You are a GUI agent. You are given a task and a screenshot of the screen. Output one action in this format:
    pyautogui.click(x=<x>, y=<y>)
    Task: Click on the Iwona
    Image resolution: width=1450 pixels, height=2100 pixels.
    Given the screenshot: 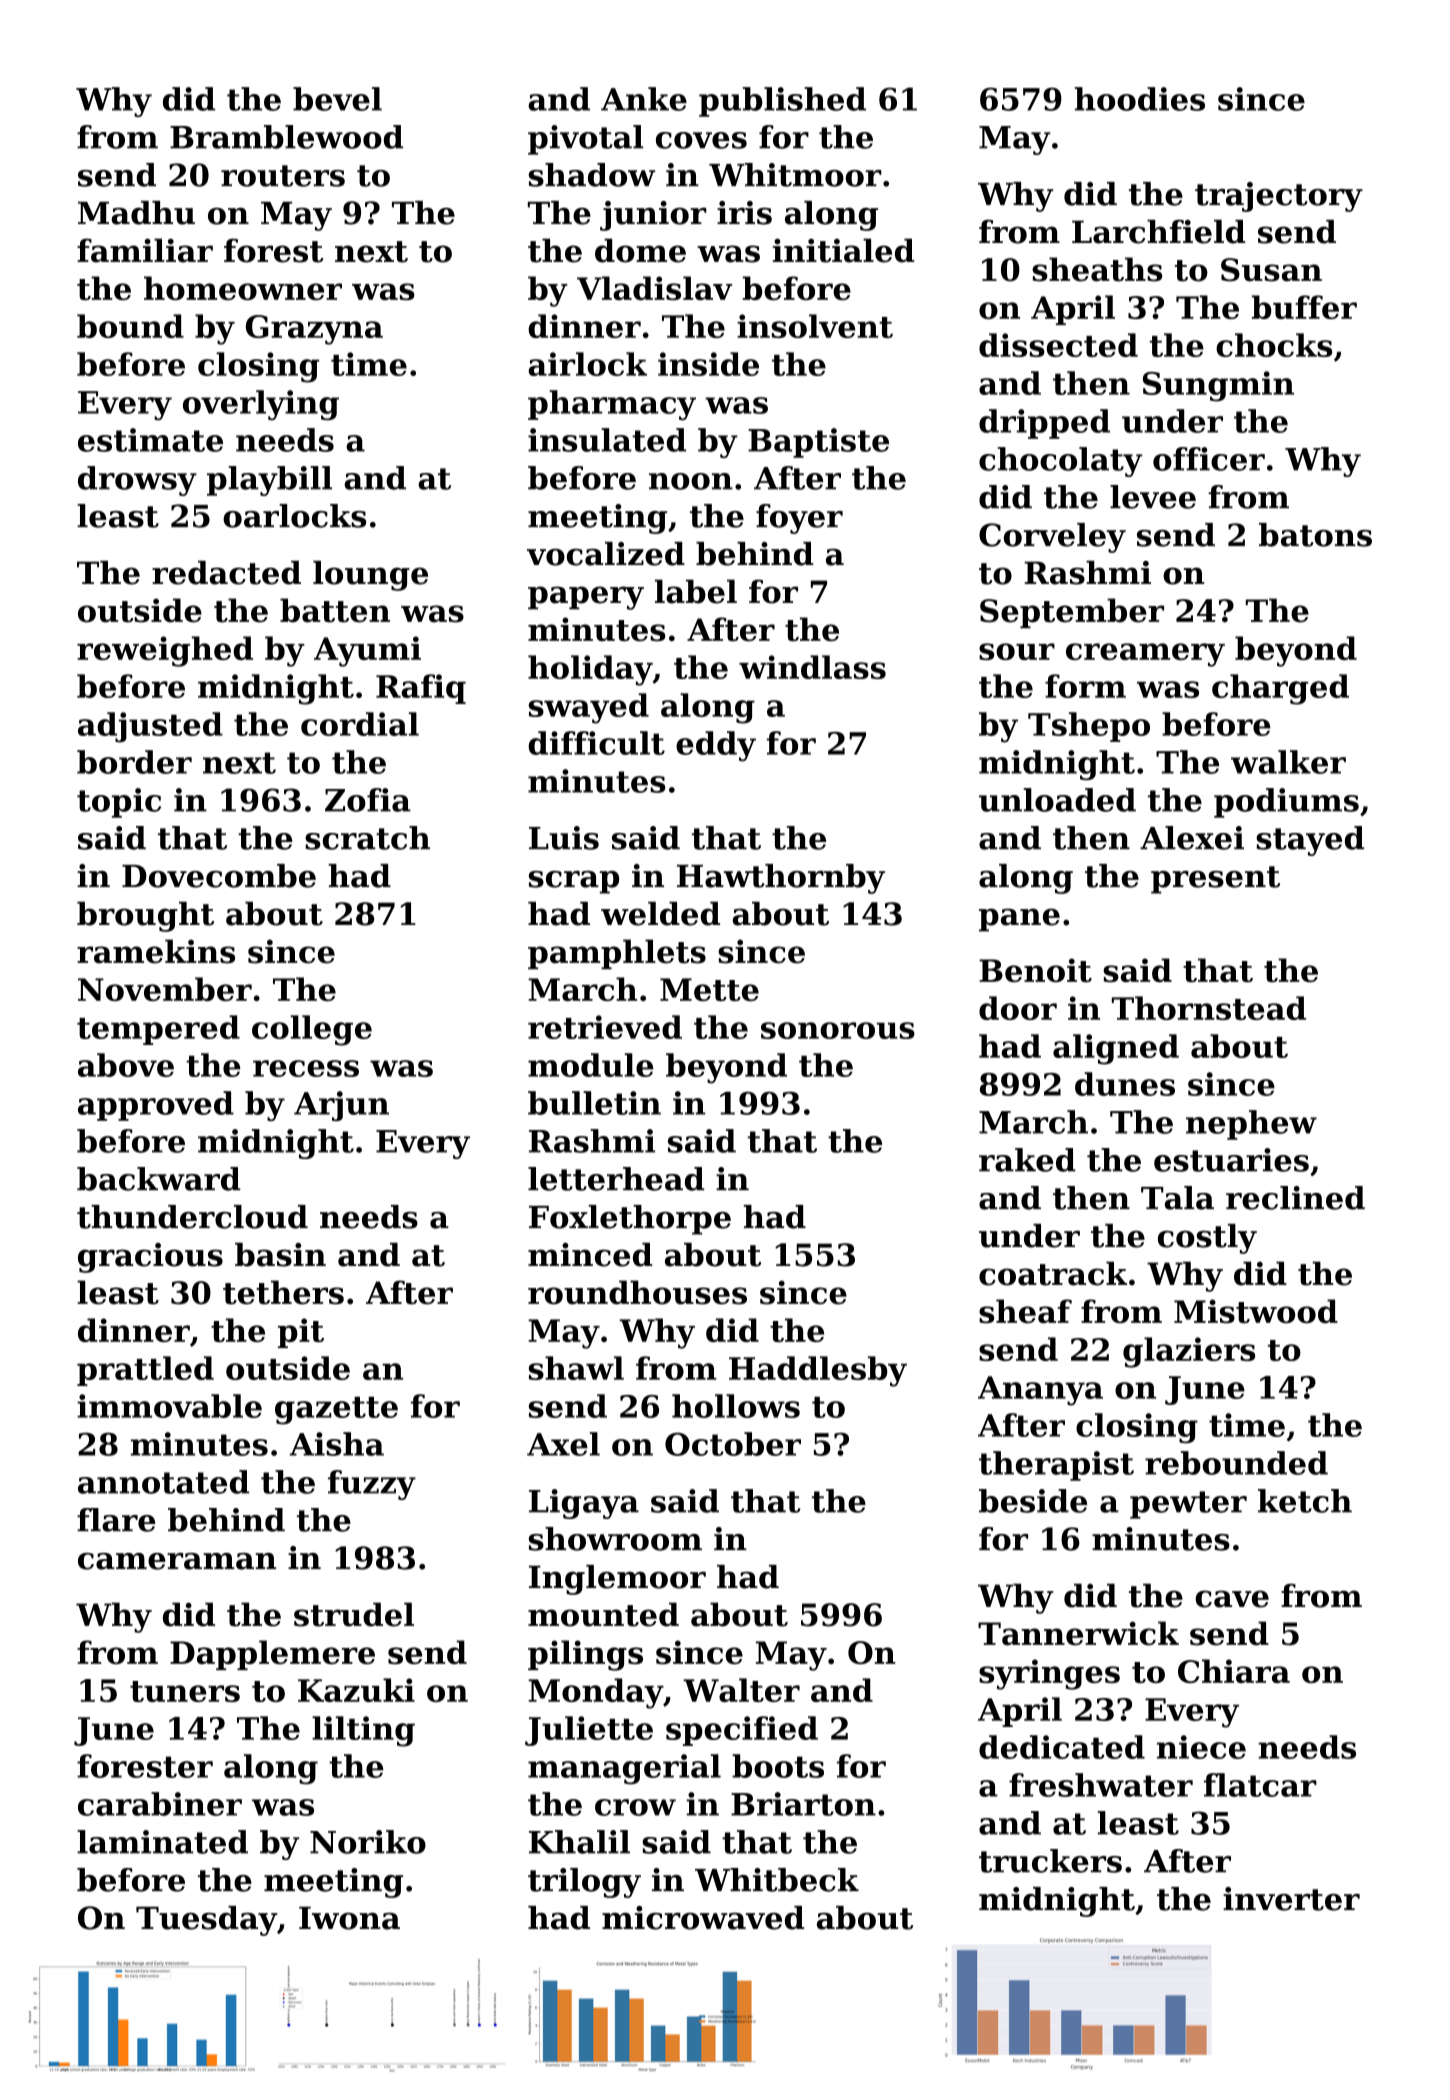 What is the action you would take?
    pyautogui.click(x=349, y=1918)
